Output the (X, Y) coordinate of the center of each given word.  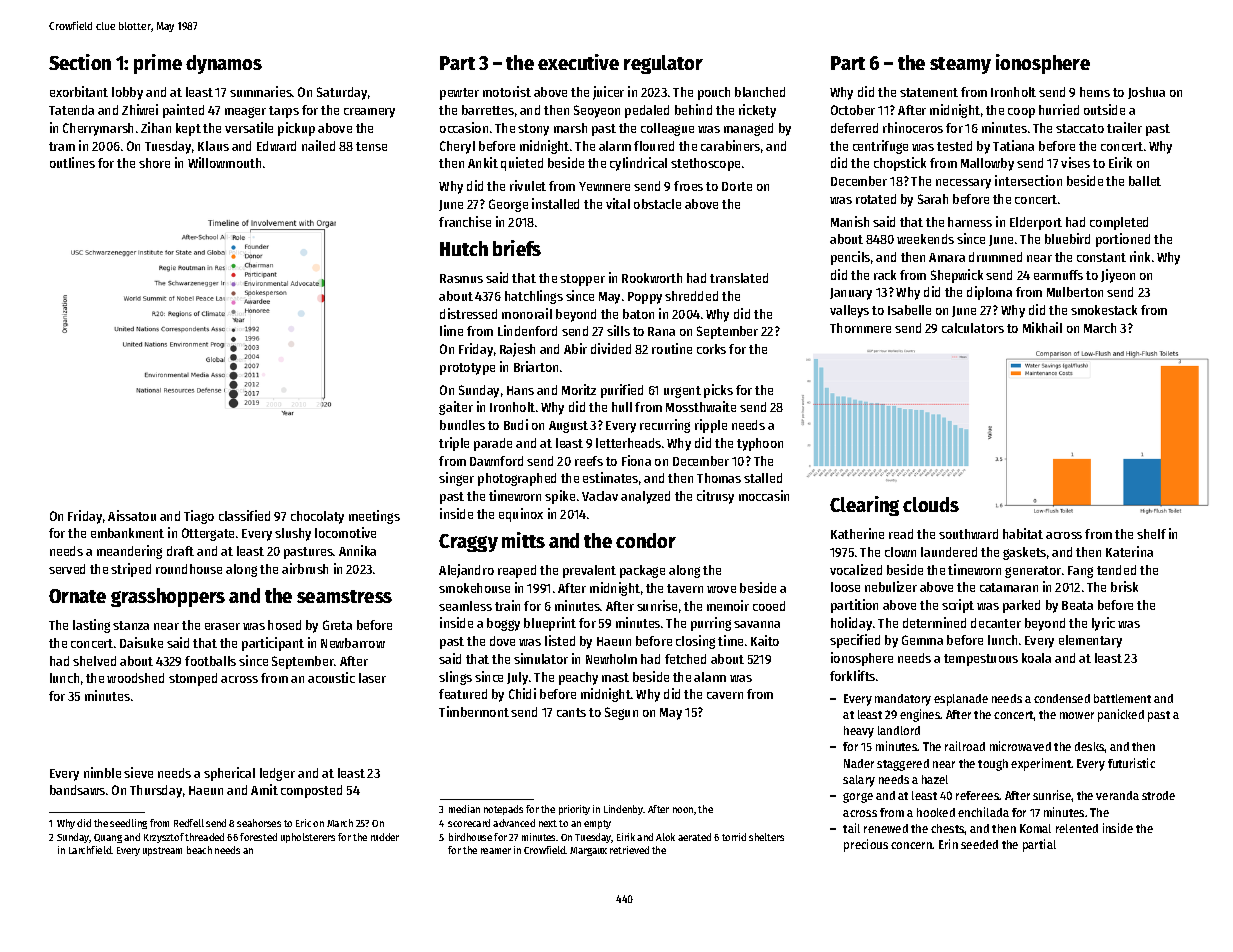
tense (371, 146)
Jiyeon (1118, 276)
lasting (91, 626)
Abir (575, 348)
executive (578, 62)
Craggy (468, 543)
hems (1095, 92)
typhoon (760, 444)
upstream (162, 851)
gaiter (456, 408)
